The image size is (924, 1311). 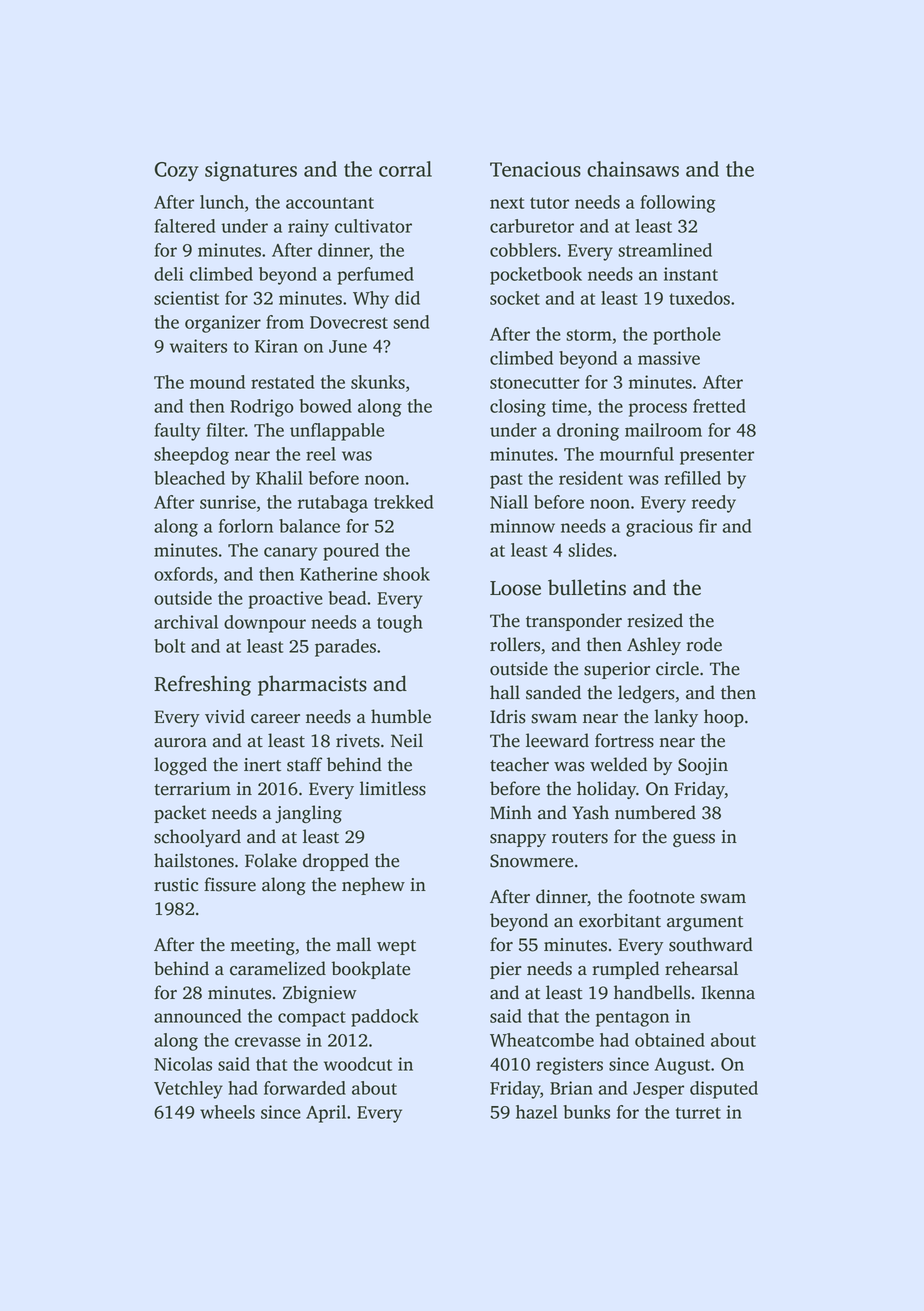 I want to click on faulty, so click(x=177, y=432).
